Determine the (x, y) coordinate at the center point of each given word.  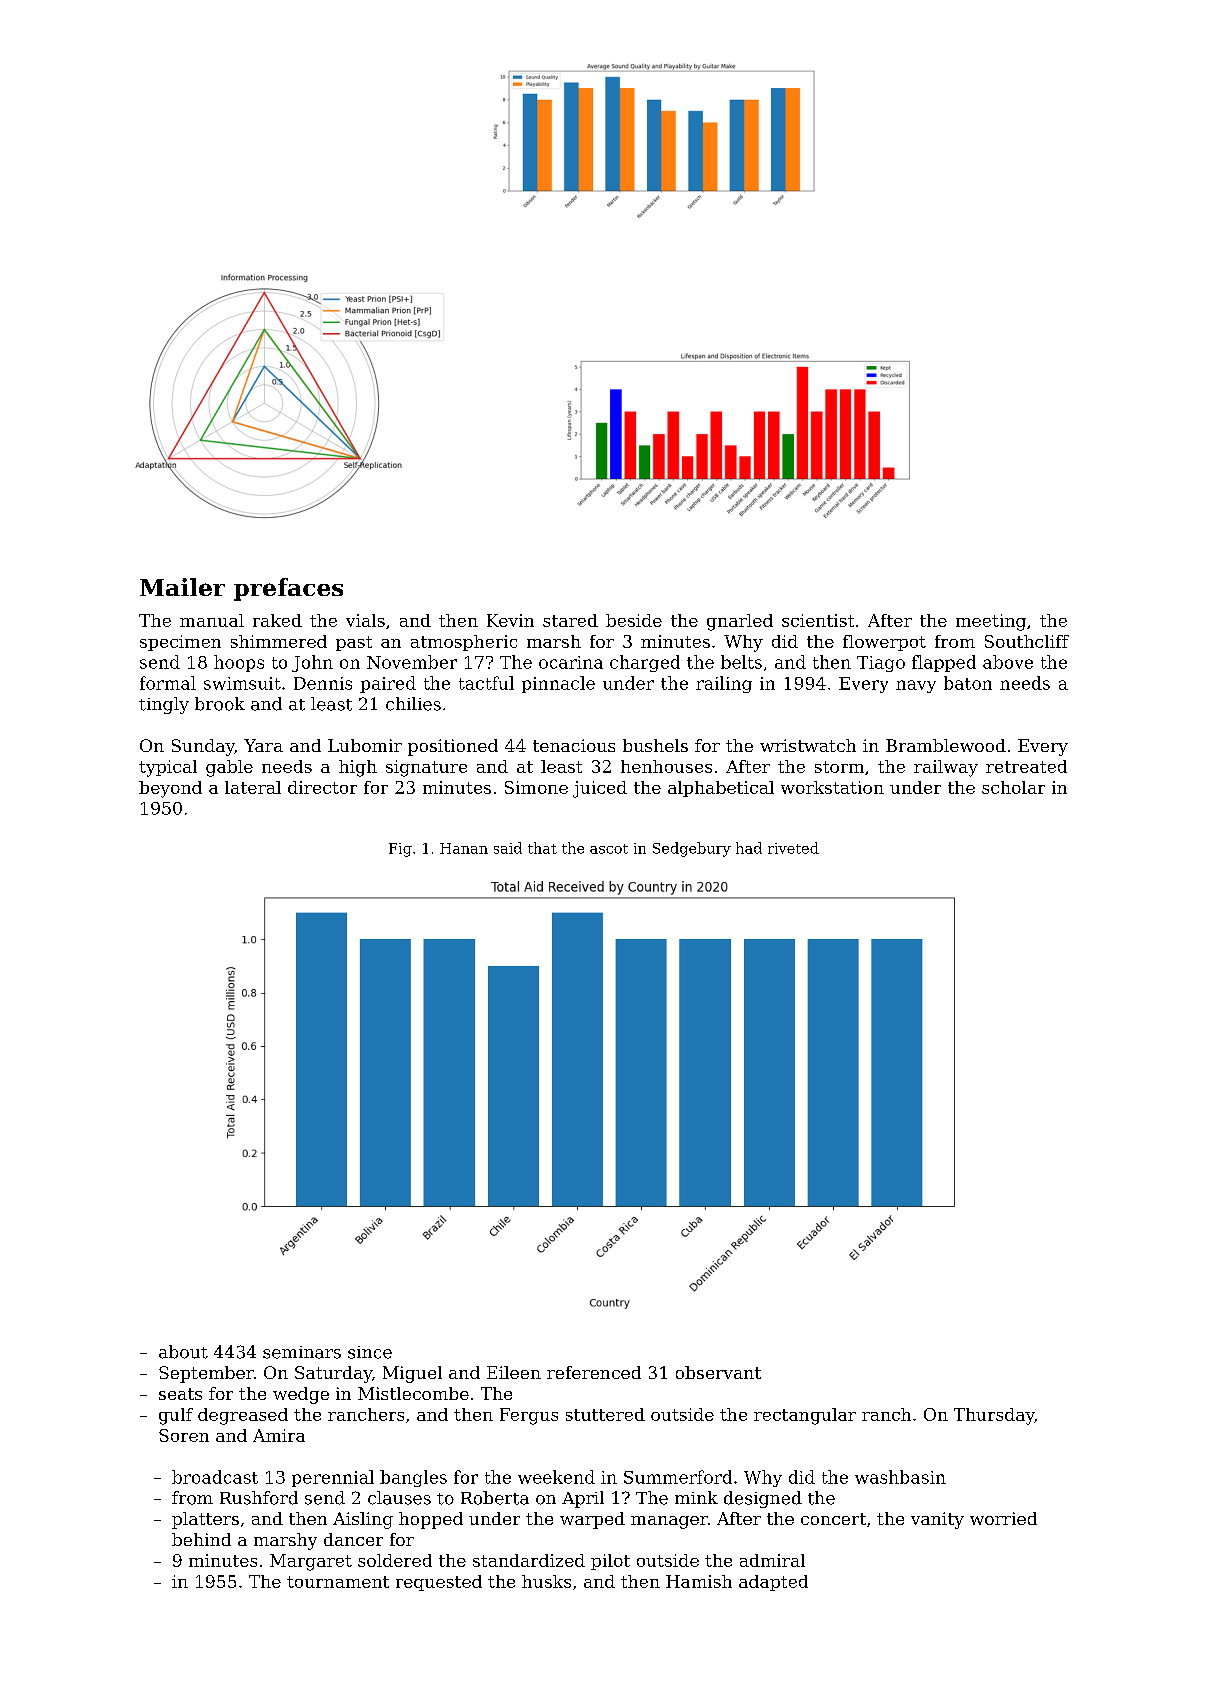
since (370, 1352)
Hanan (464, 848)
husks (546, 1581)
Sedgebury (692, 849)
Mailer (182, 587)
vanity (937, 1520)
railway (946, 768)
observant (718, 1372)
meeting (991, 622)
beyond (170, 789)
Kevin (510, 620)
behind (201, 1539)
